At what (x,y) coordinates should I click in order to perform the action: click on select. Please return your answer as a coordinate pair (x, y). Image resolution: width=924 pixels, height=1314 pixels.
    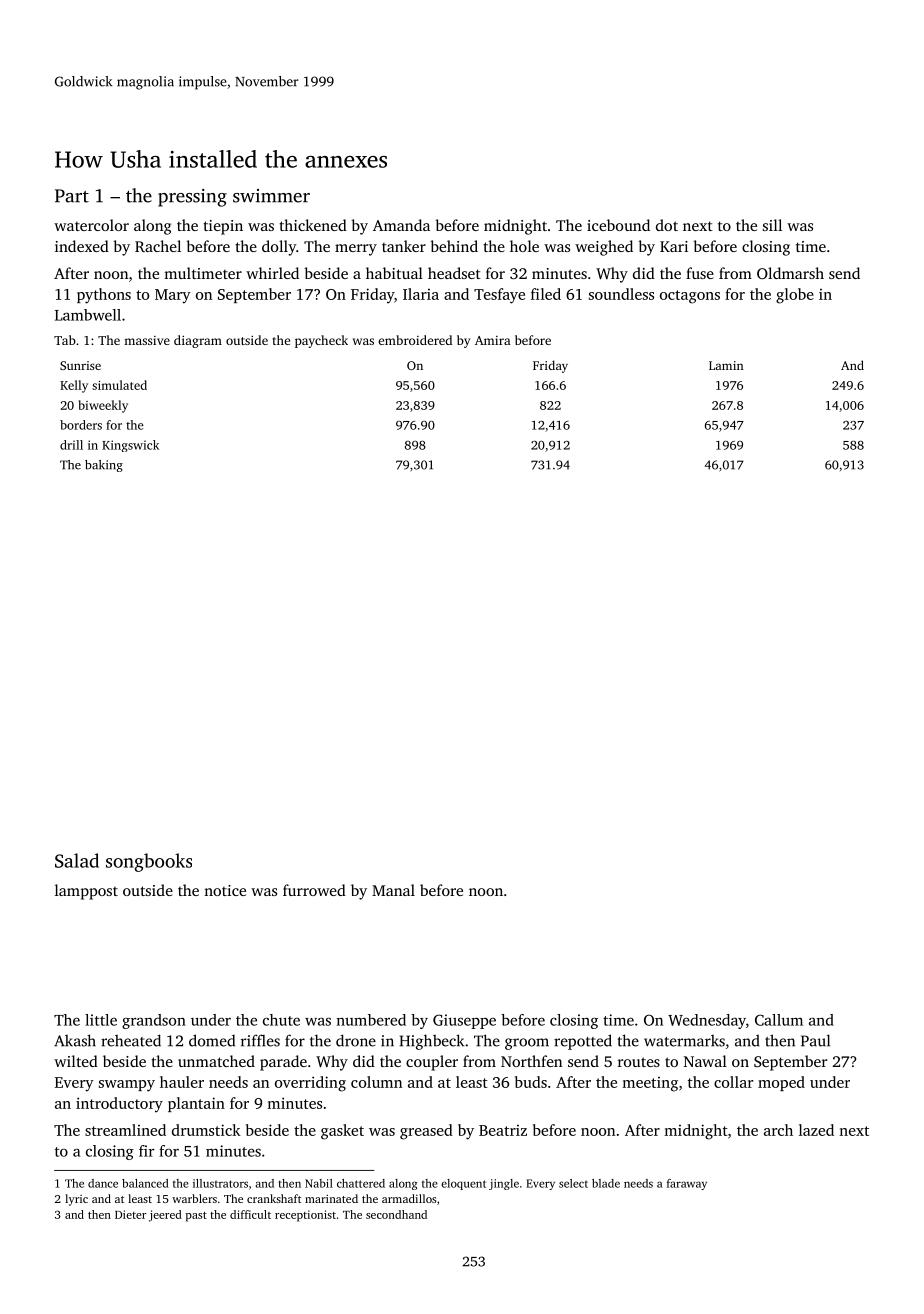
    Looking at the image, I should click on (573, 1183).
